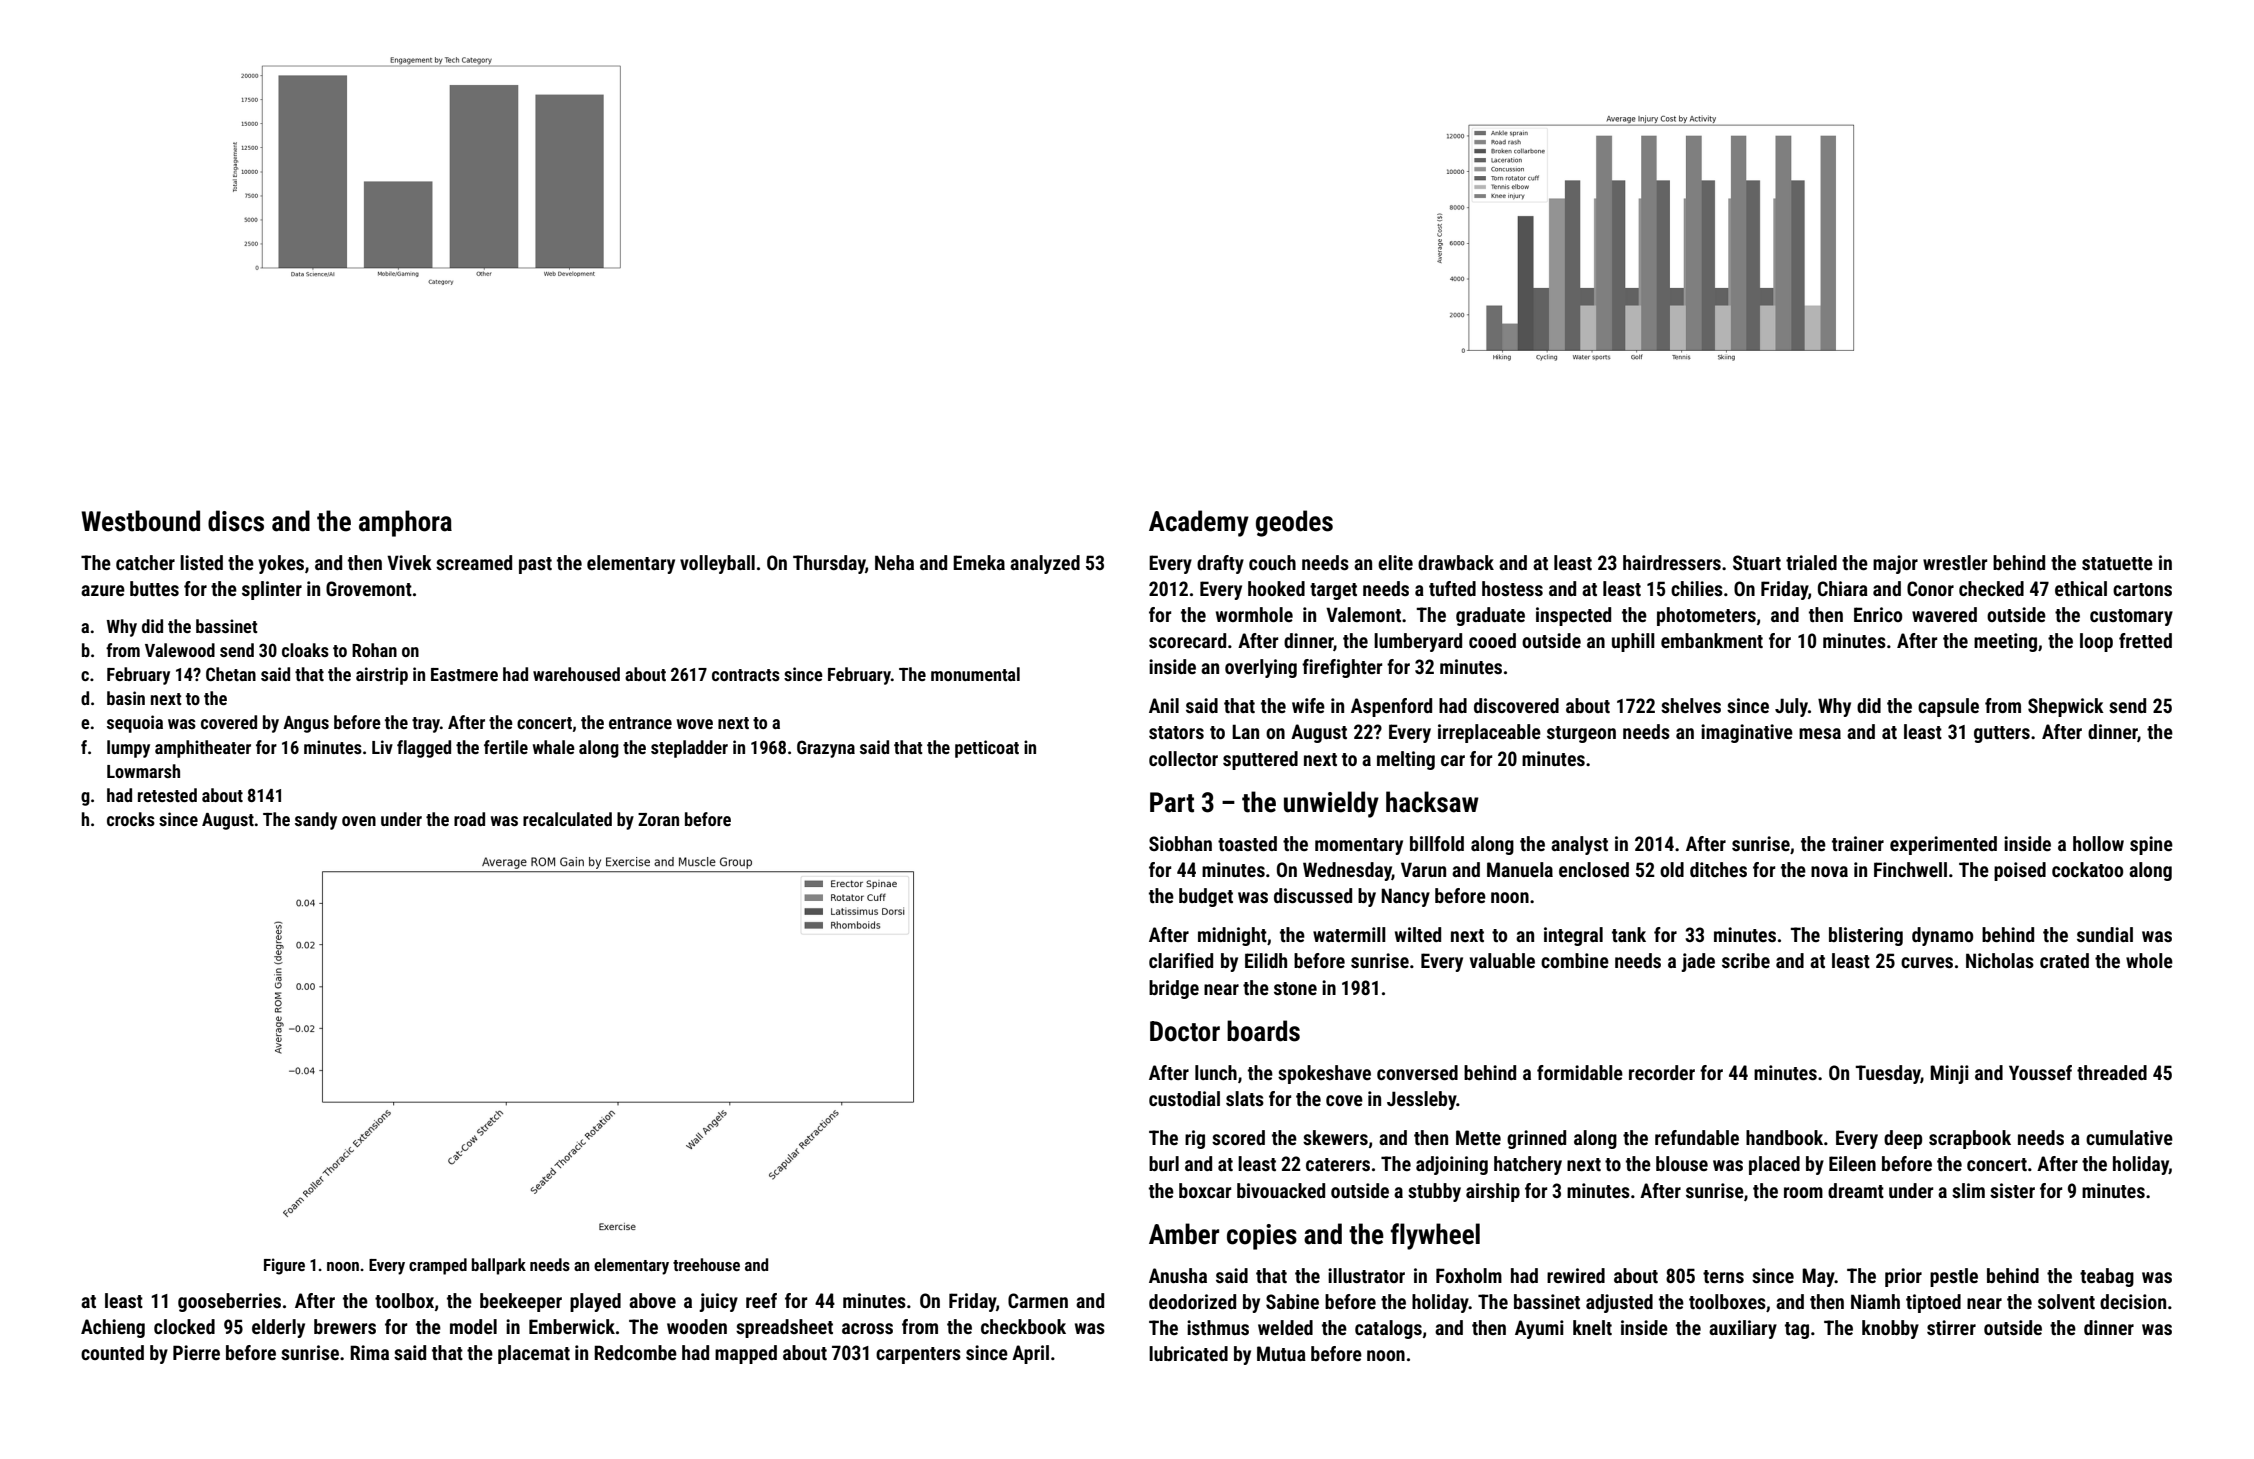 Image resolution: width=2254 pixels, height=1459 pixels. What do you see at coordinates (1391, 707) in the page?
I see `Aspenford` at bounding box center [1391, 707].
